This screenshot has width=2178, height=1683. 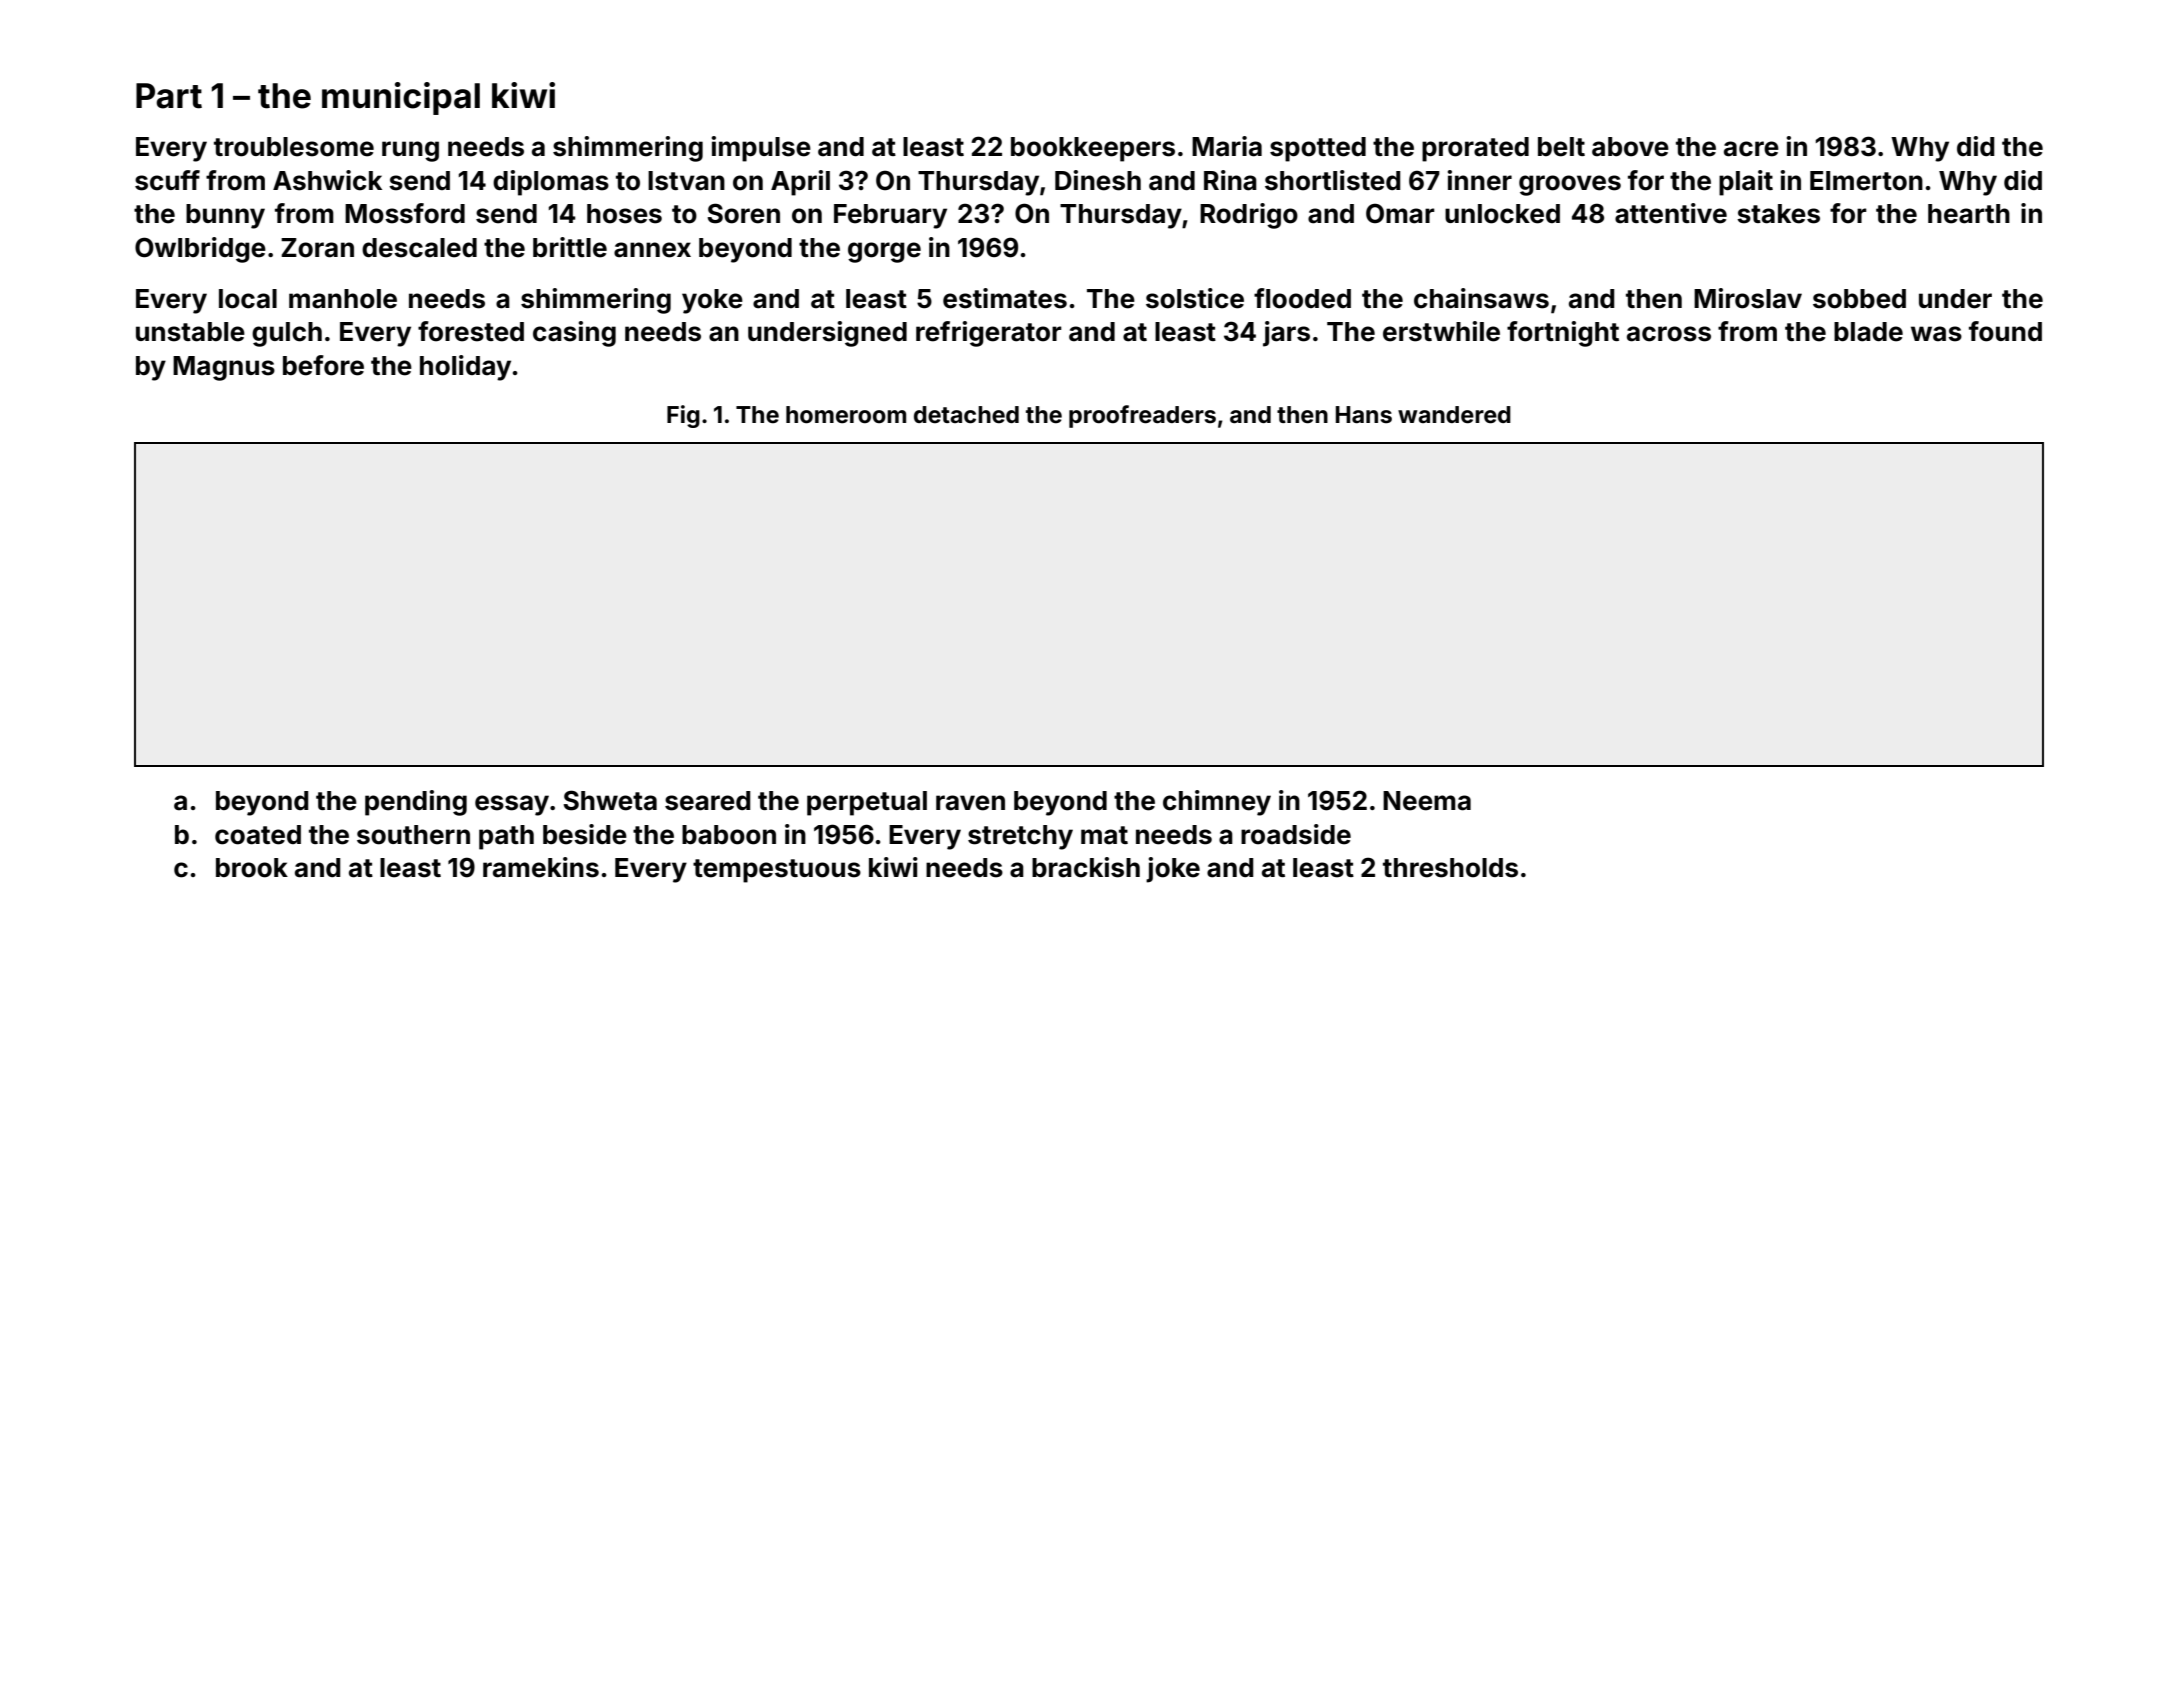 I want to click on Fig, so click(x=683, y=416).
